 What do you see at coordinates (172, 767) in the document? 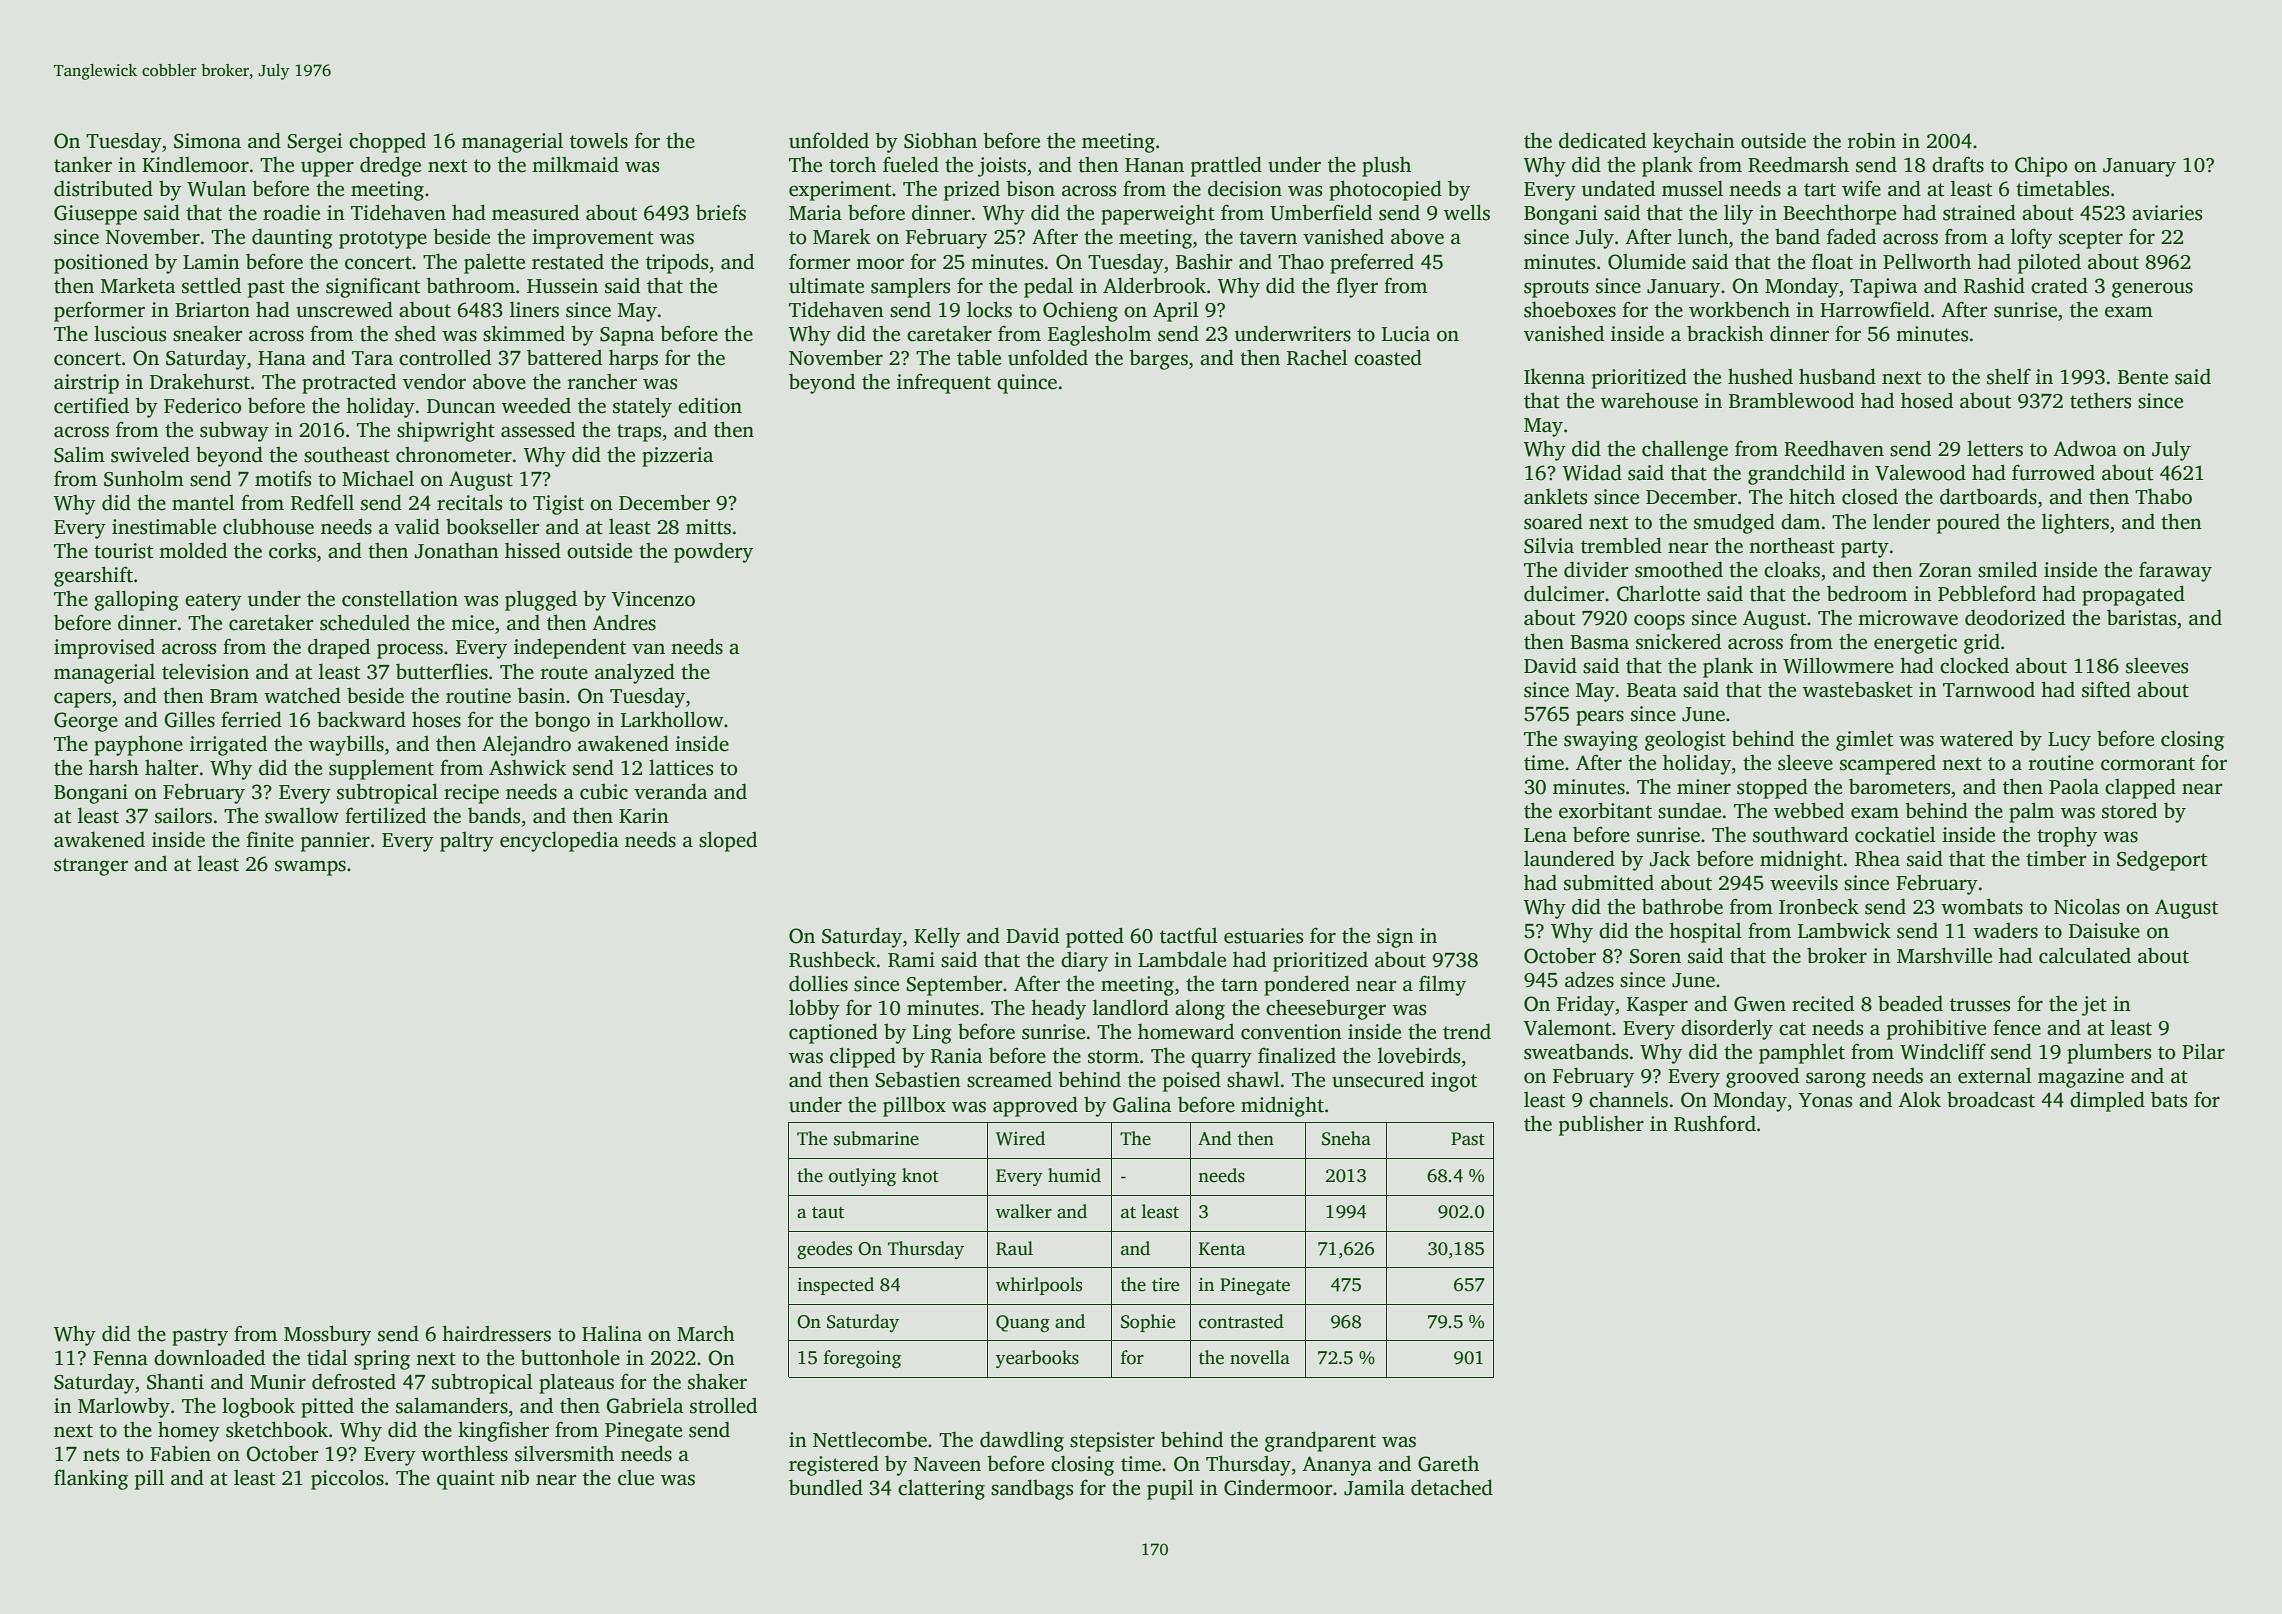
I see `halter` at bounding box center [172, 767].
